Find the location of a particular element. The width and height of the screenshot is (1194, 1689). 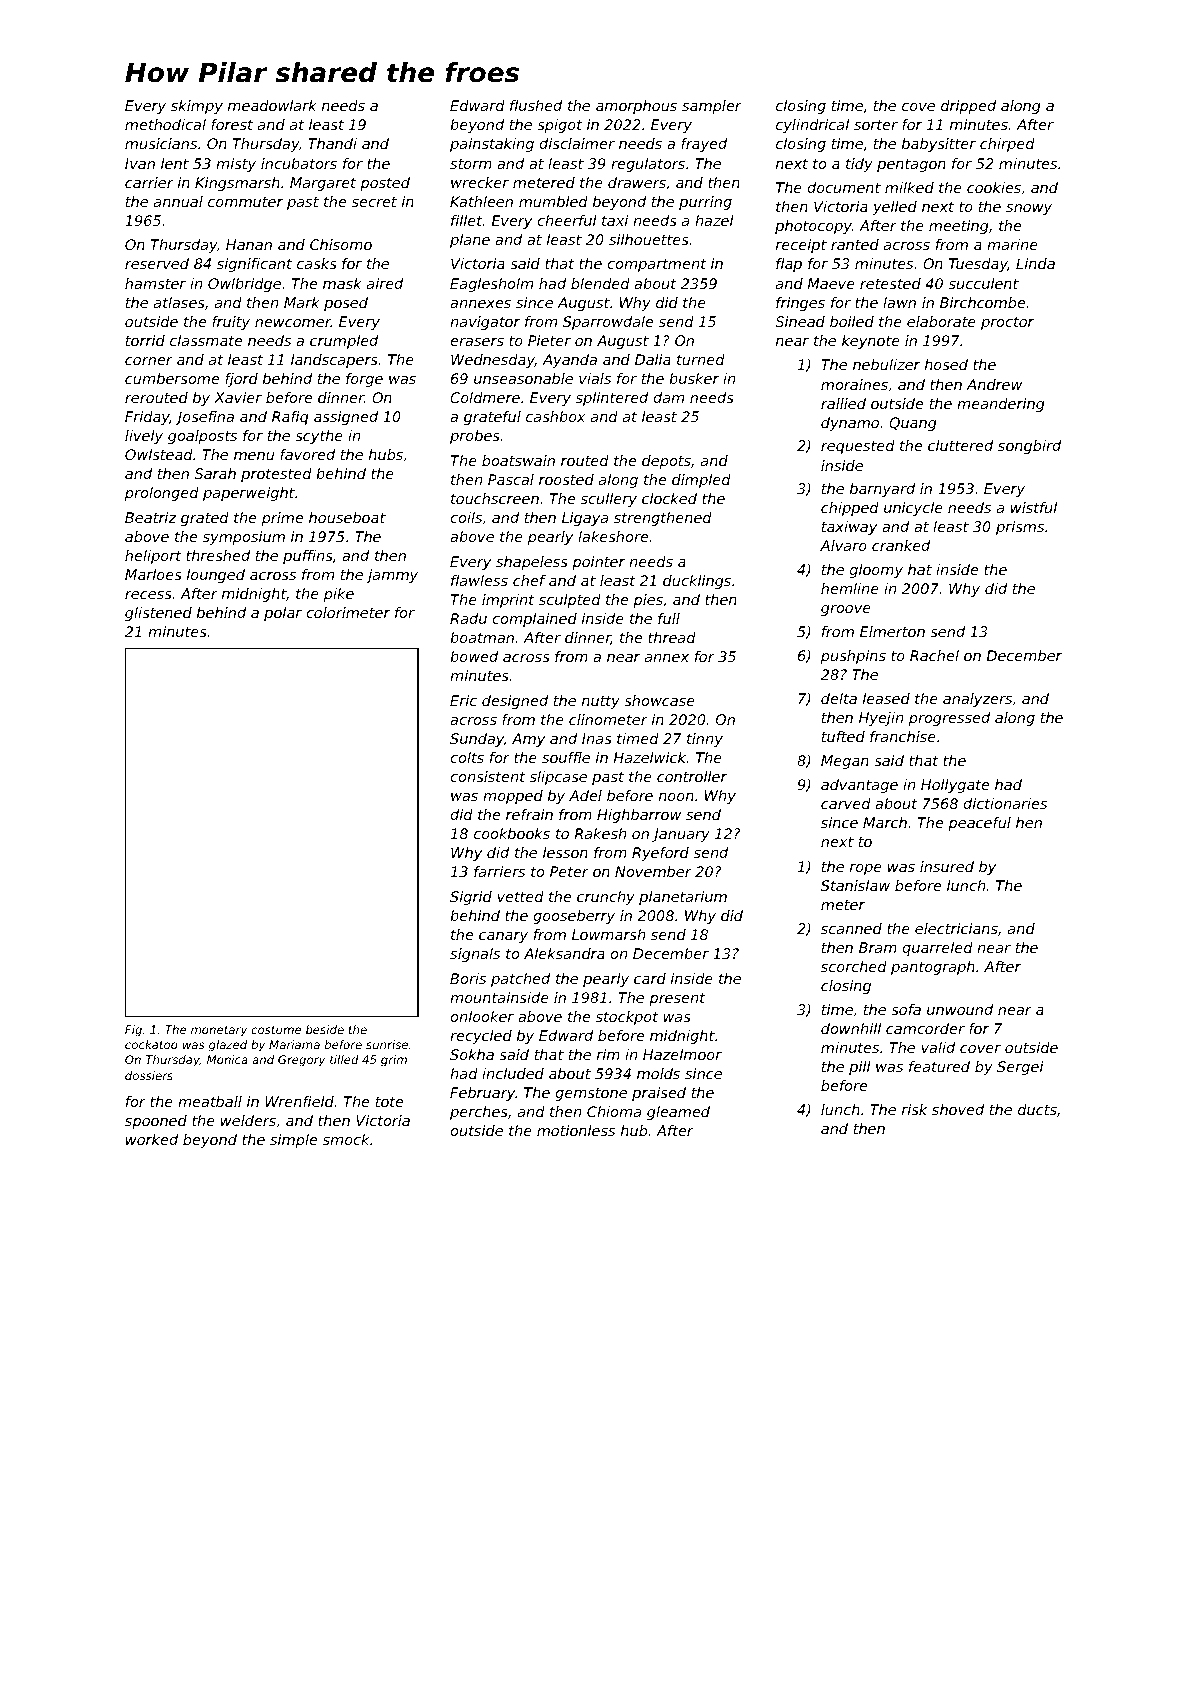

Sparrowdale is located at coordinates (608, 323).
